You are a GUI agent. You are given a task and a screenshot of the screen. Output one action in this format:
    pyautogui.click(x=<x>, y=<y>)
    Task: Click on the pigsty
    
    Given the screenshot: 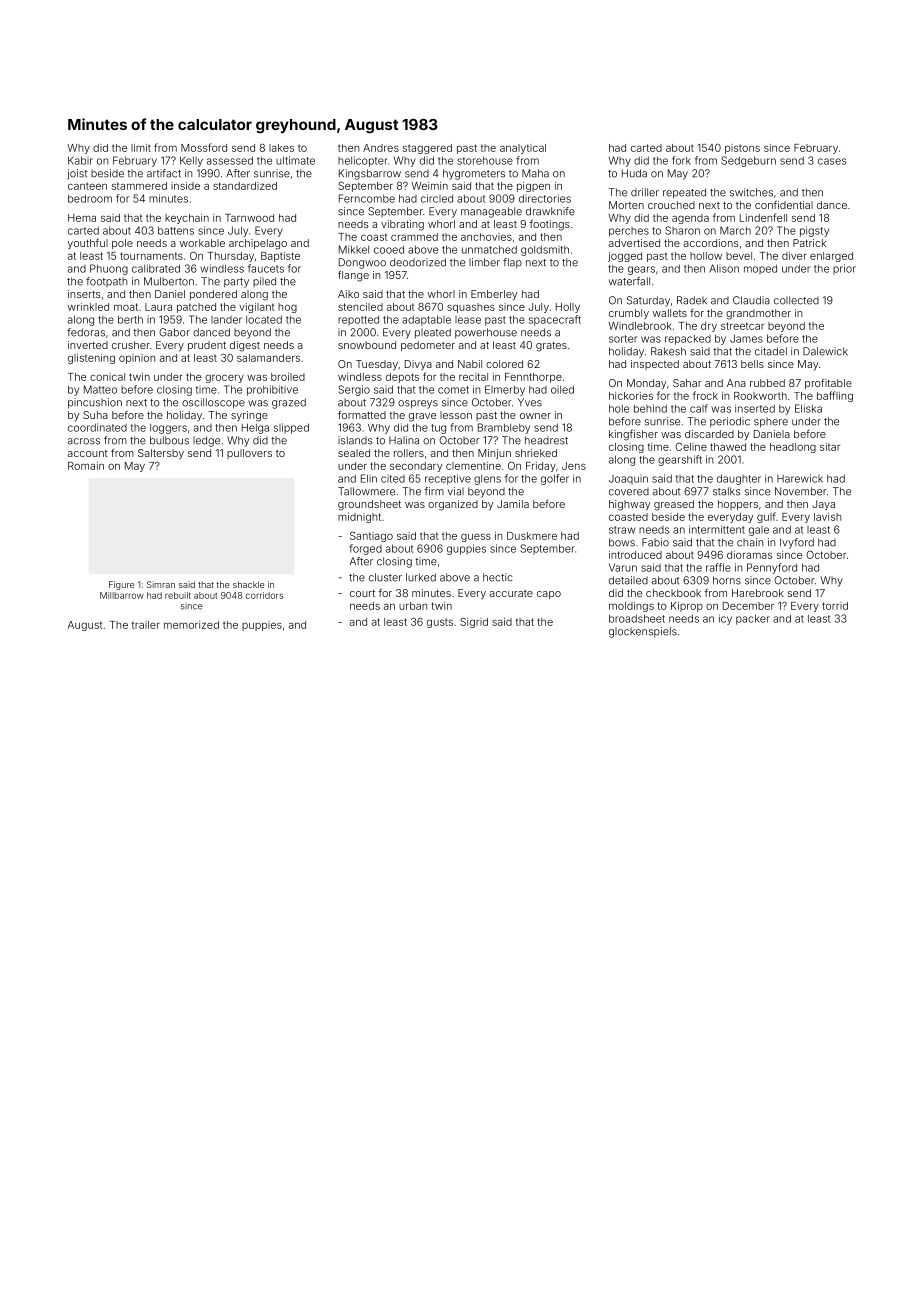 What is the action you would take?
    pyautogui.click(x=814, y=231)
